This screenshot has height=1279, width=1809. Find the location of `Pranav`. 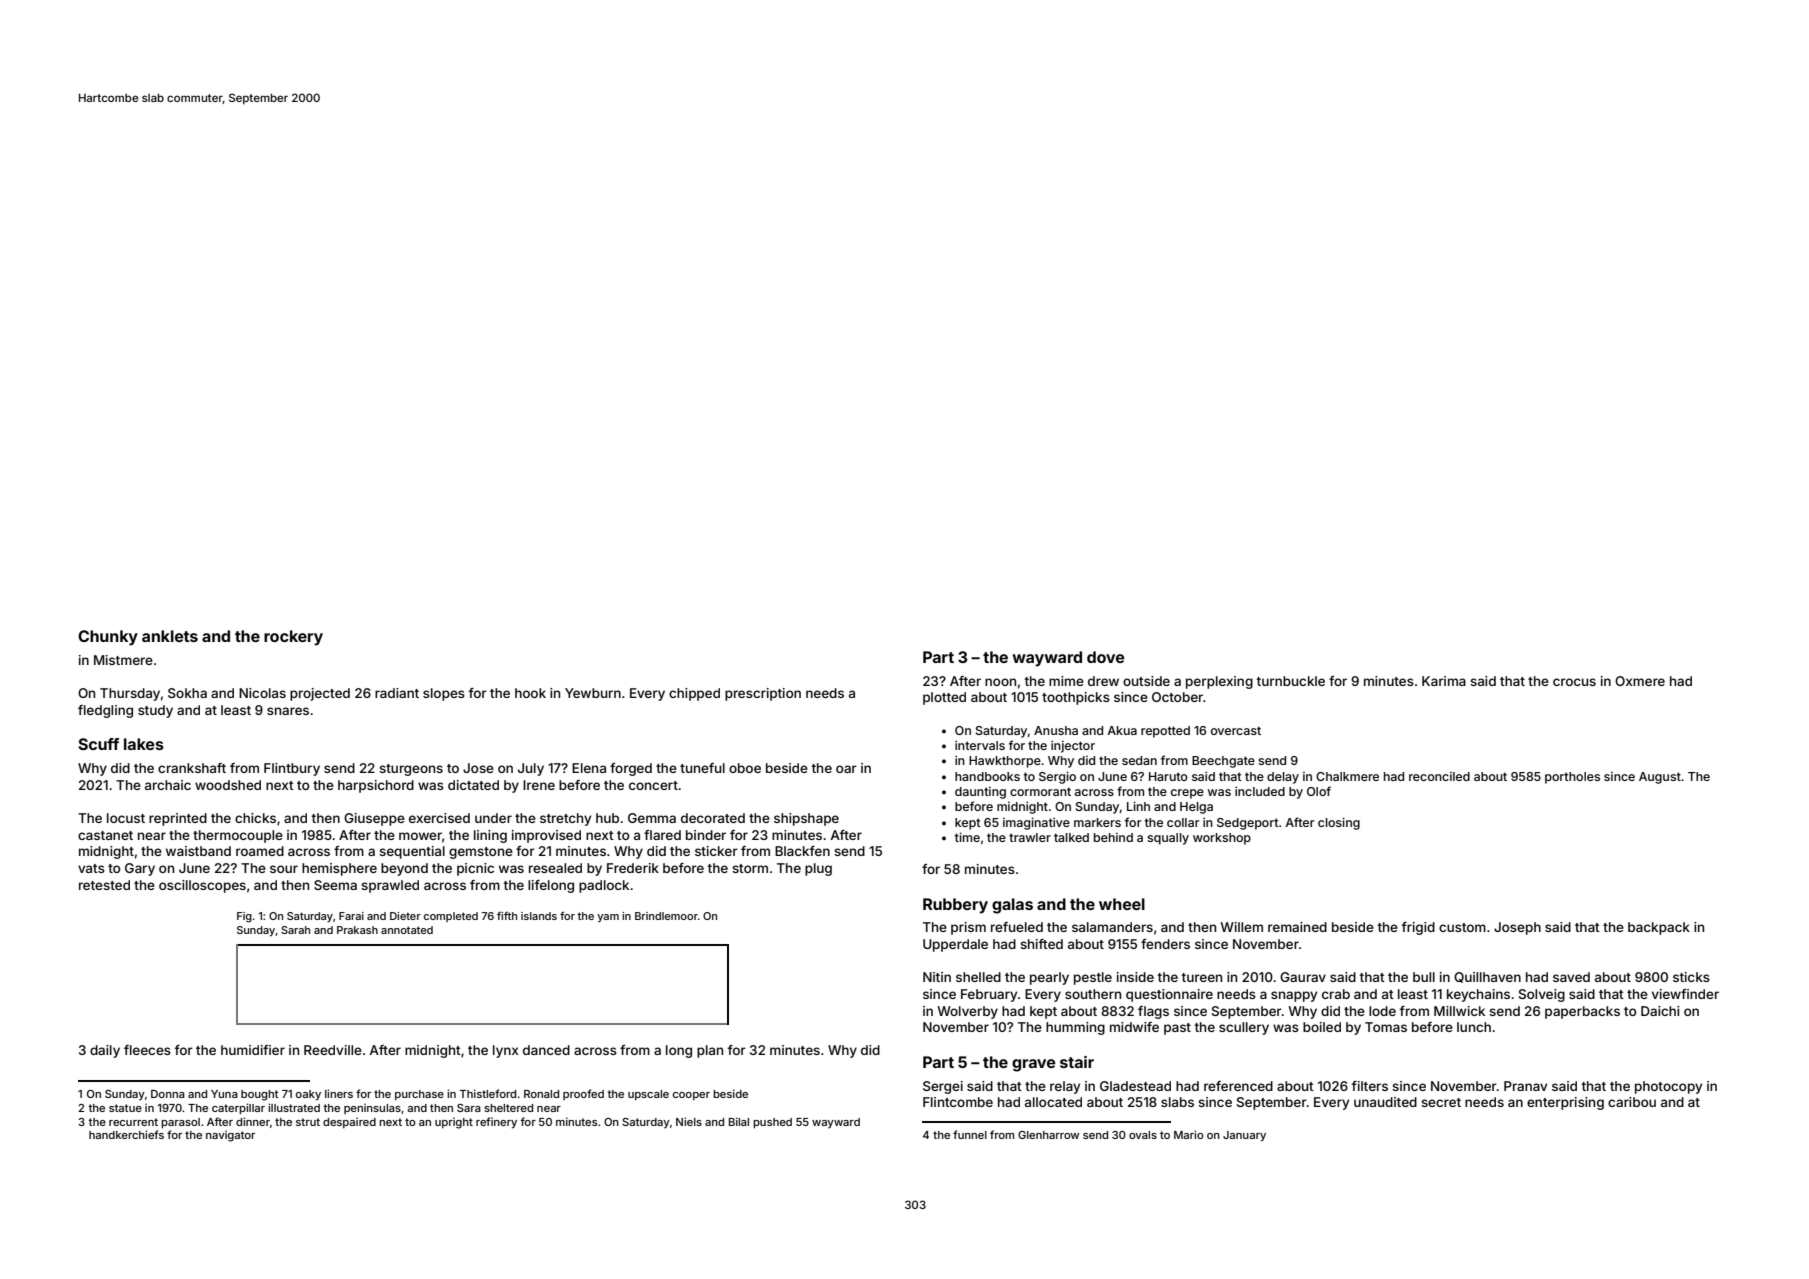

Pranav is located at coordinates (1525, 1086).
